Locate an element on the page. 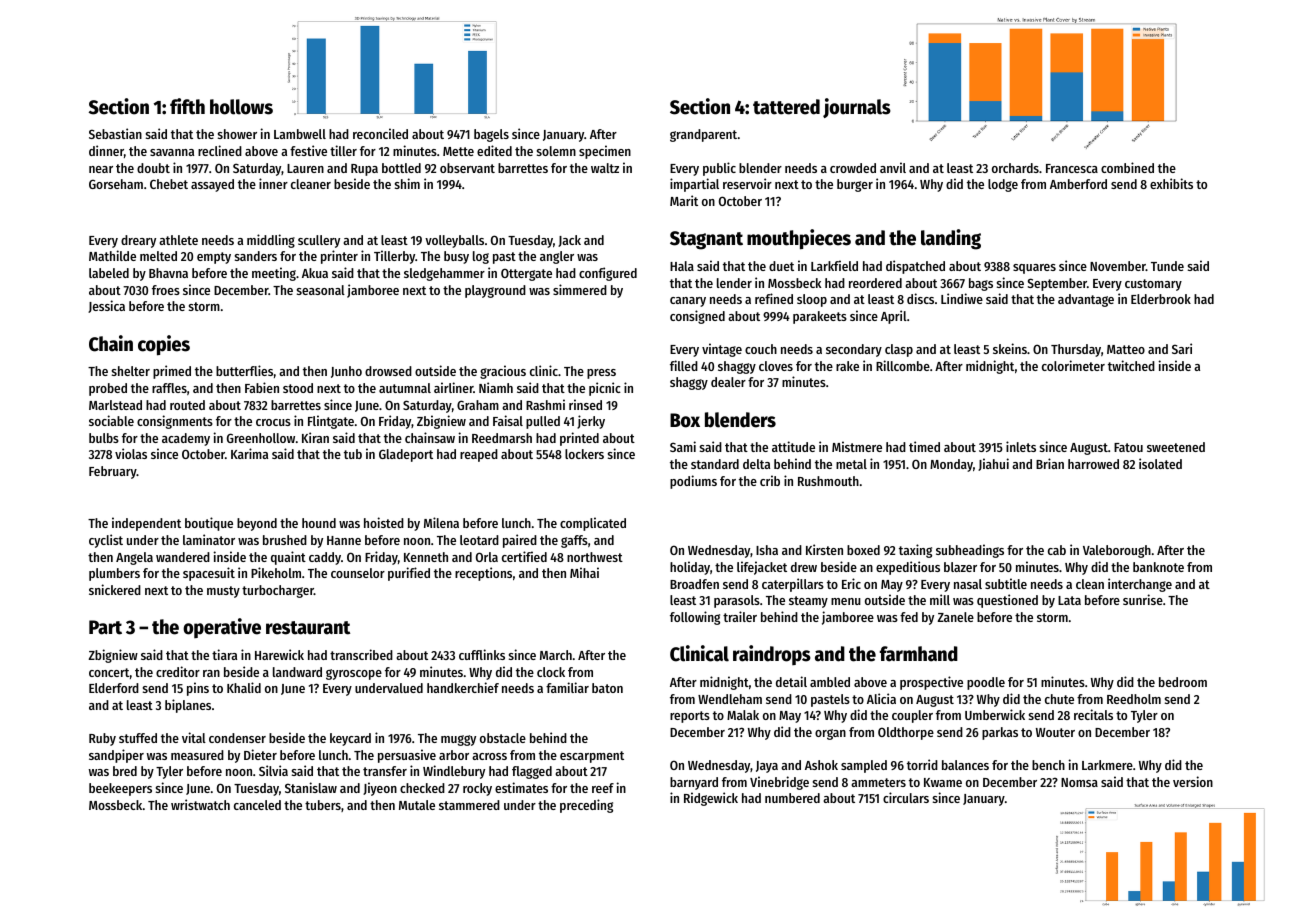 This document has width=1308, height=924. obstacle is located at coordinates (503, 738).
